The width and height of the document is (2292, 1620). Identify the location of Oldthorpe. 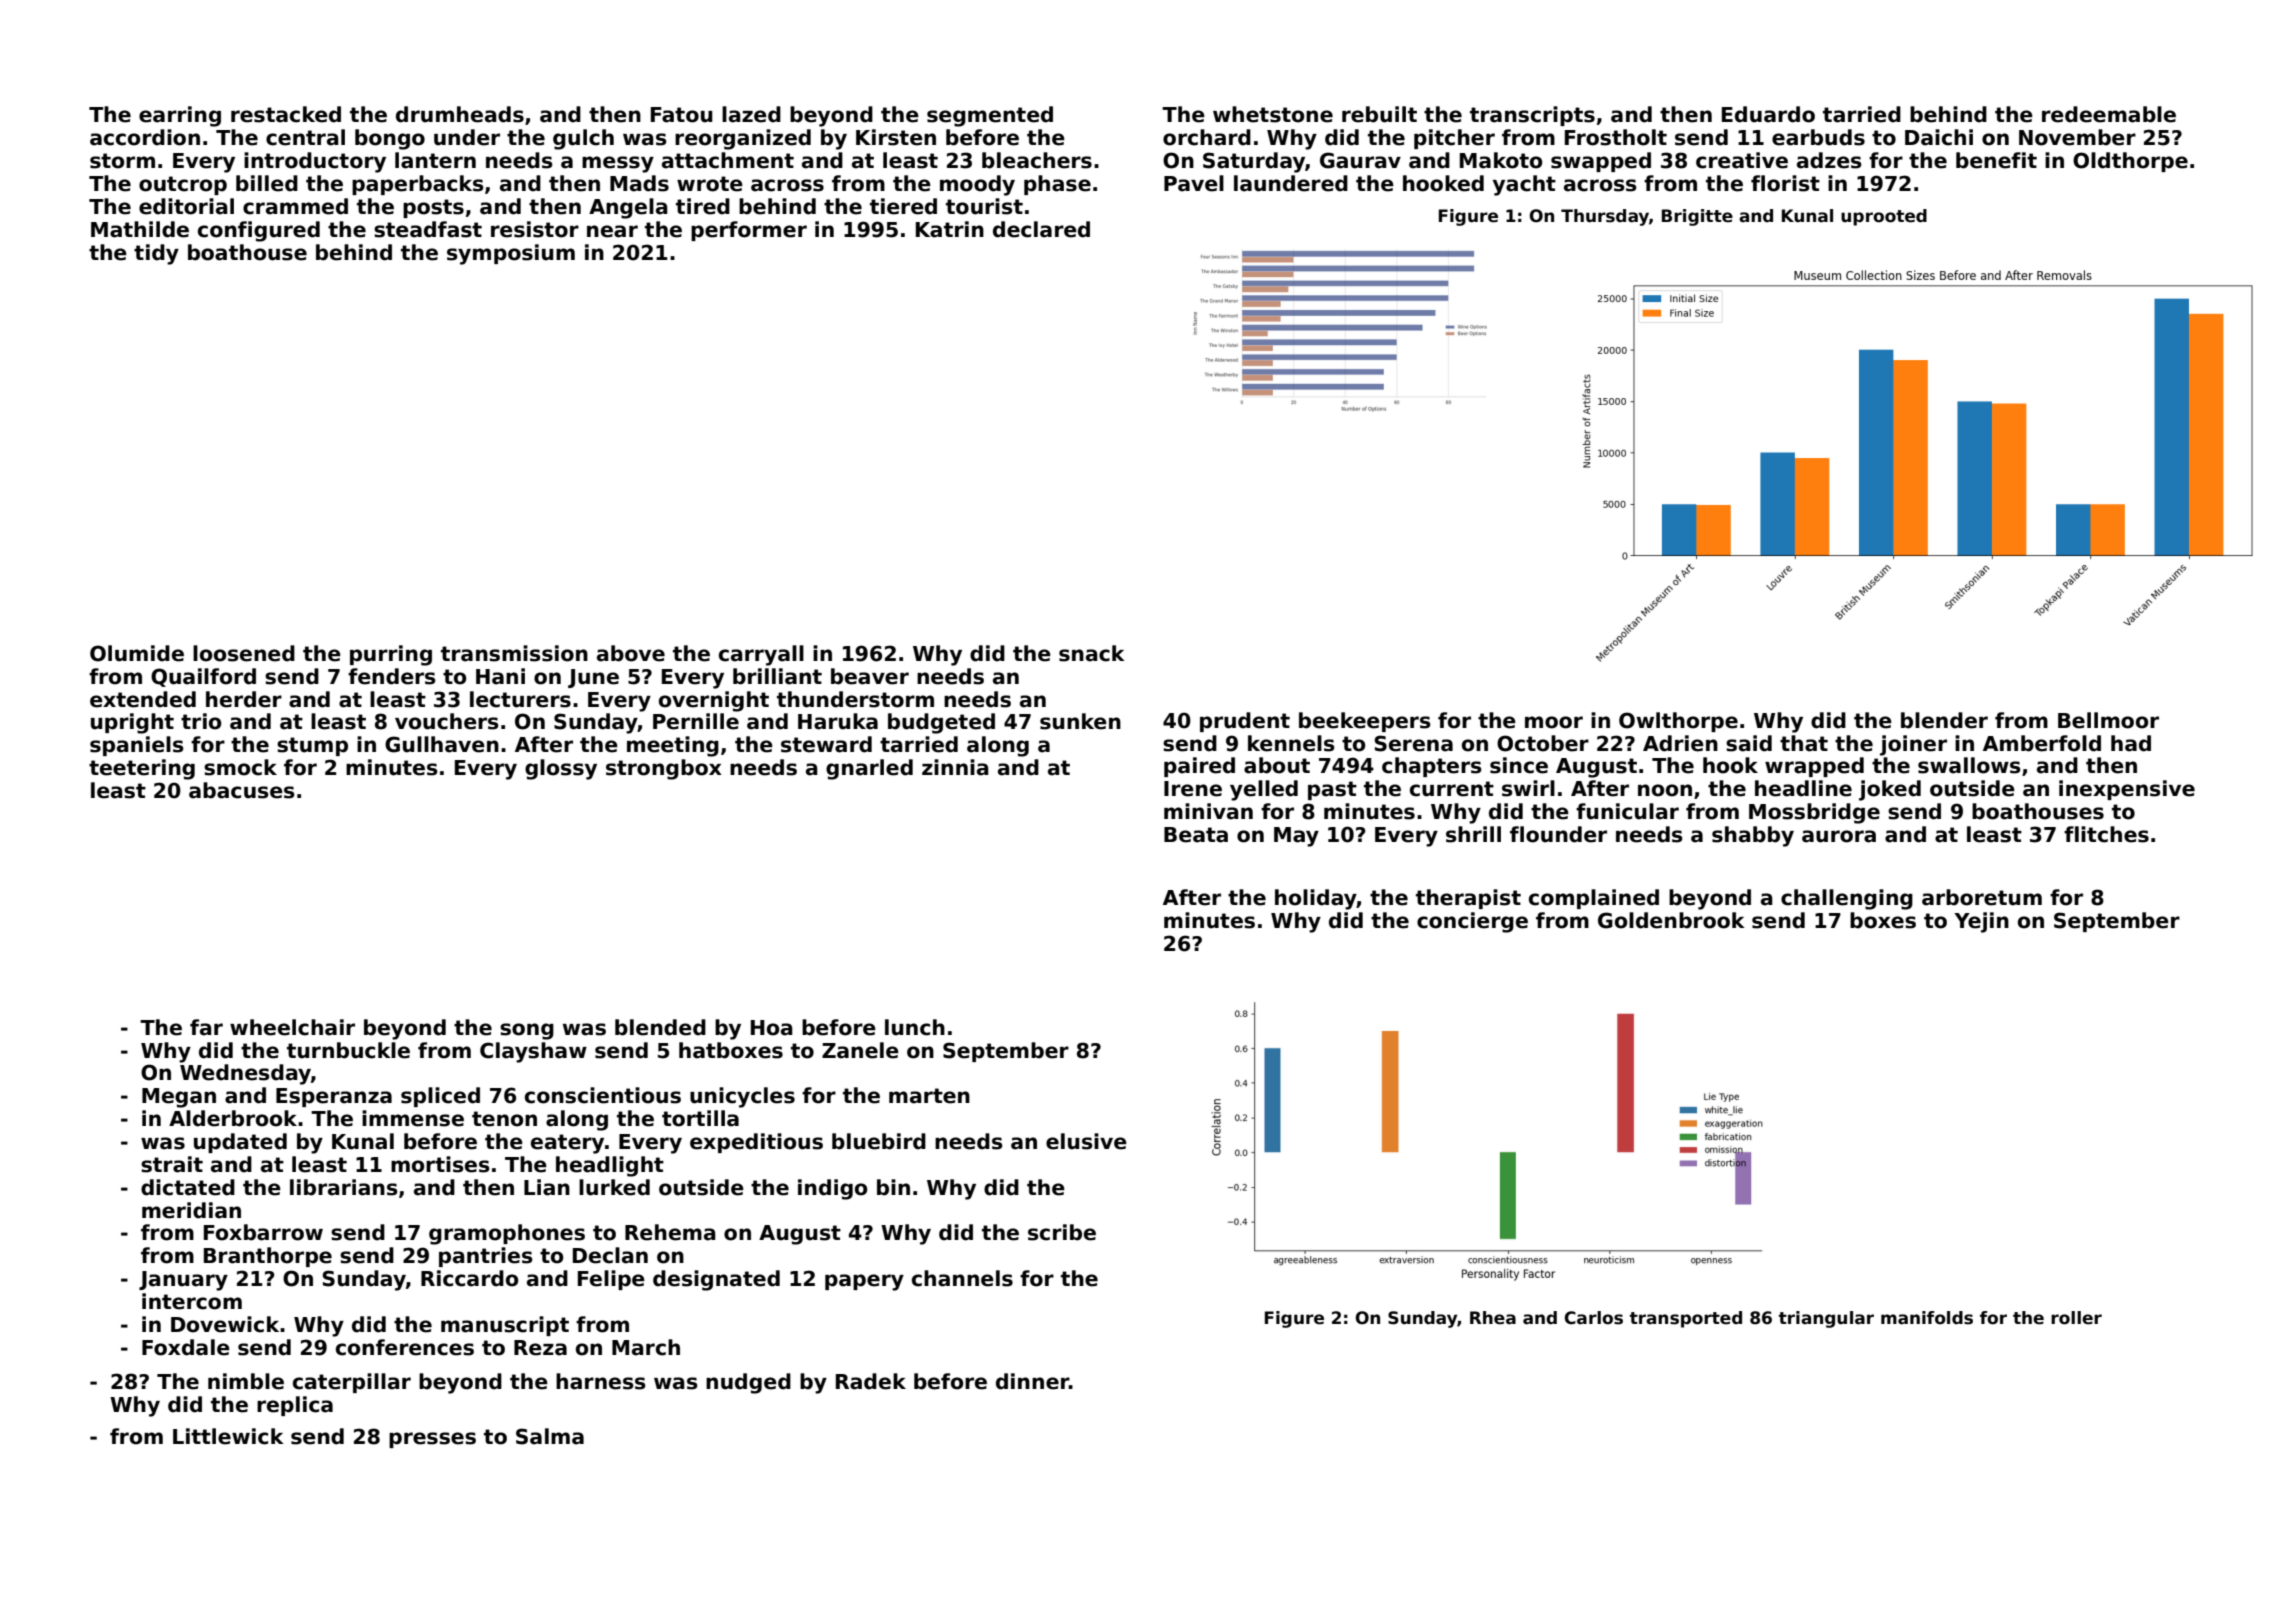
(2130, 162).
